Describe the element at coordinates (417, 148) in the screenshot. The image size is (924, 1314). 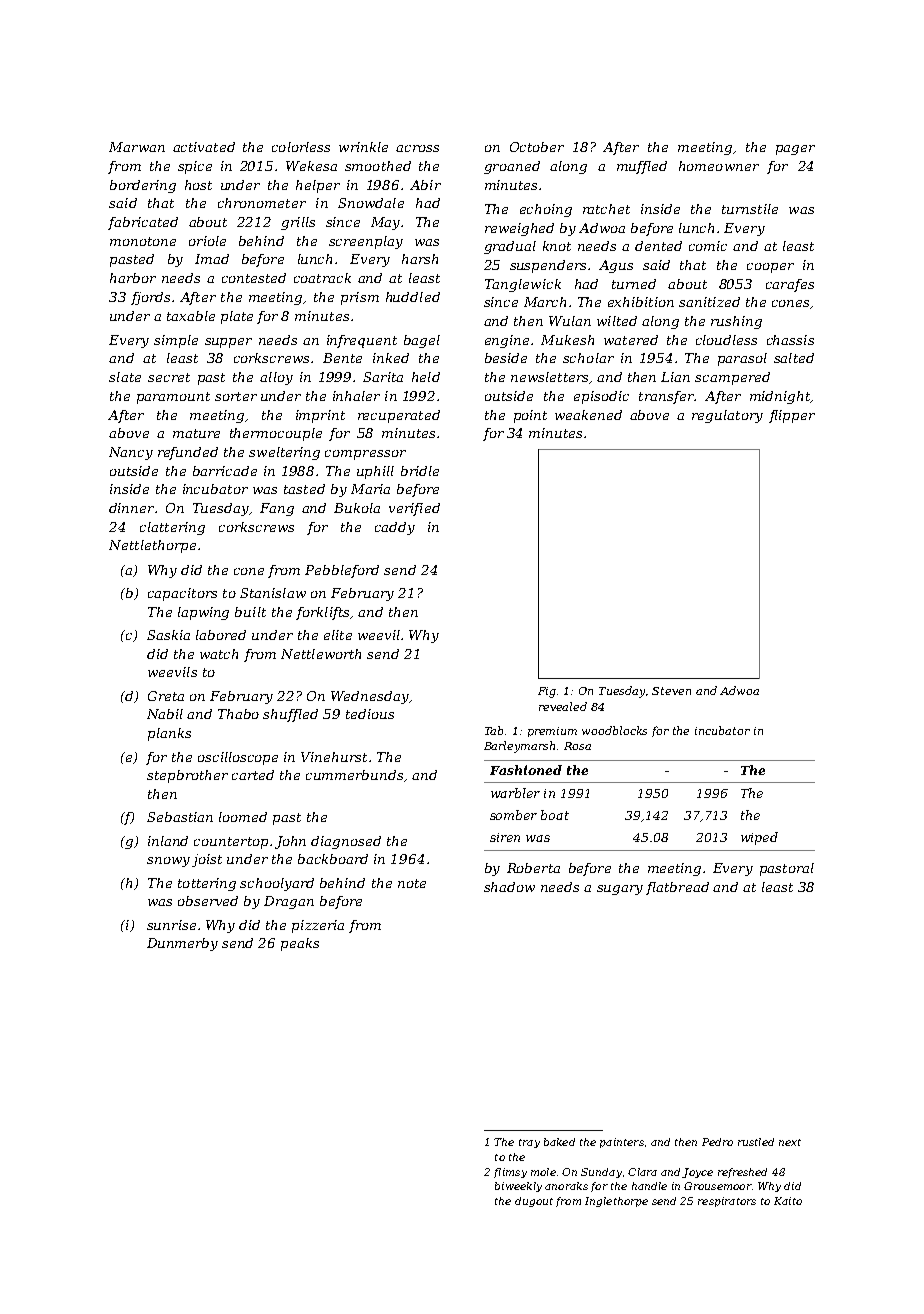
I see `across` at that location.
